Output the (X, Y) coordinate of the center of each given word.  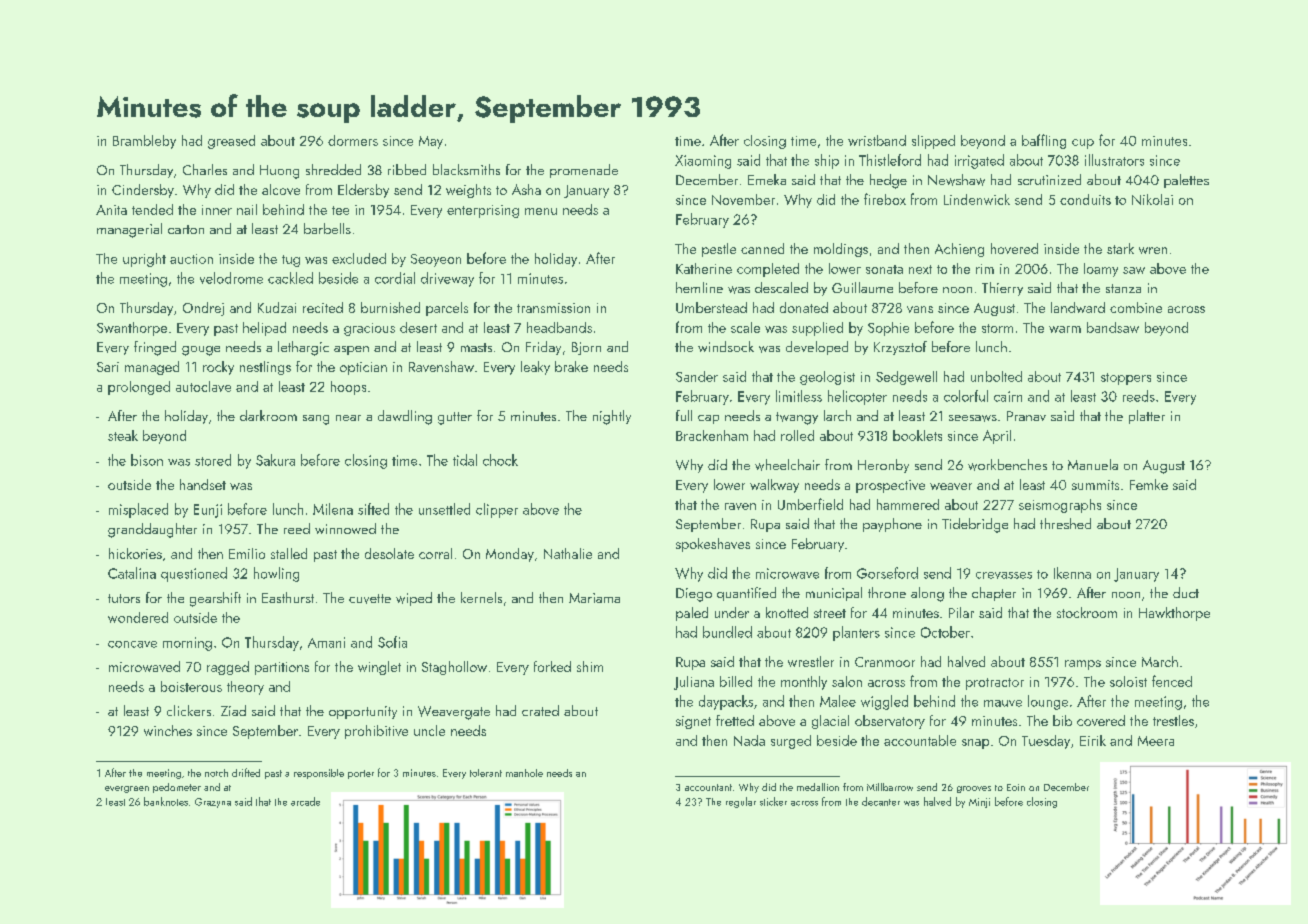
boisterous (191, 686)
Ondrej (203, 309)
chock (500, 460)
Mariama (594, 598)
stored (213, 460)
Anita (111, 210)
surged (791, 742)
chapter (994, 594)
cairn (1008, 396)
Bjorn (586, 348)
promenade (584, 171)
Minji (979, 803)
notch (216, 773)
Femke (1149, 484)
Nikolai (1152, 199)
